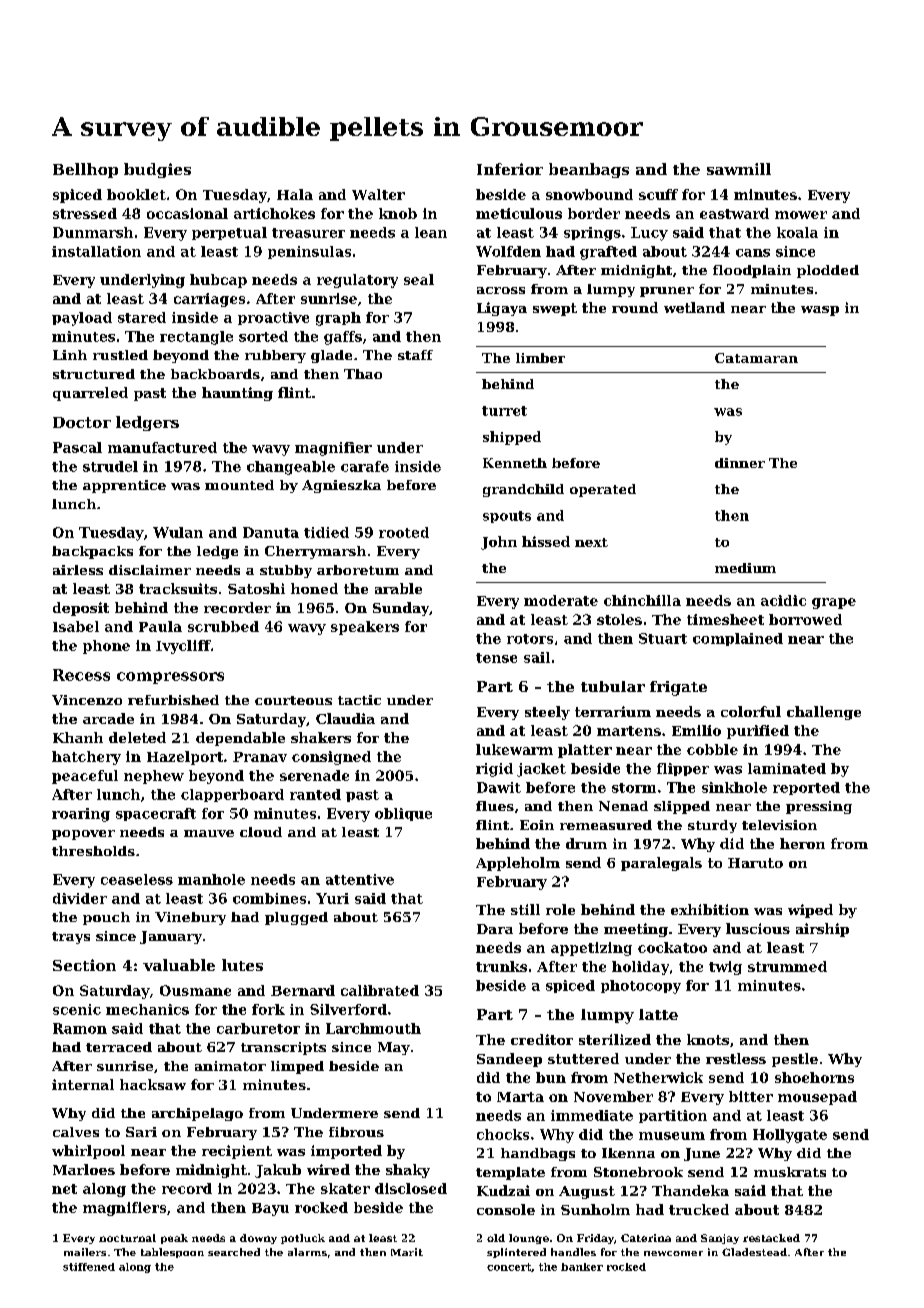 The image size is (924, 1308). I want to click on stubby, so click(286, 571).
